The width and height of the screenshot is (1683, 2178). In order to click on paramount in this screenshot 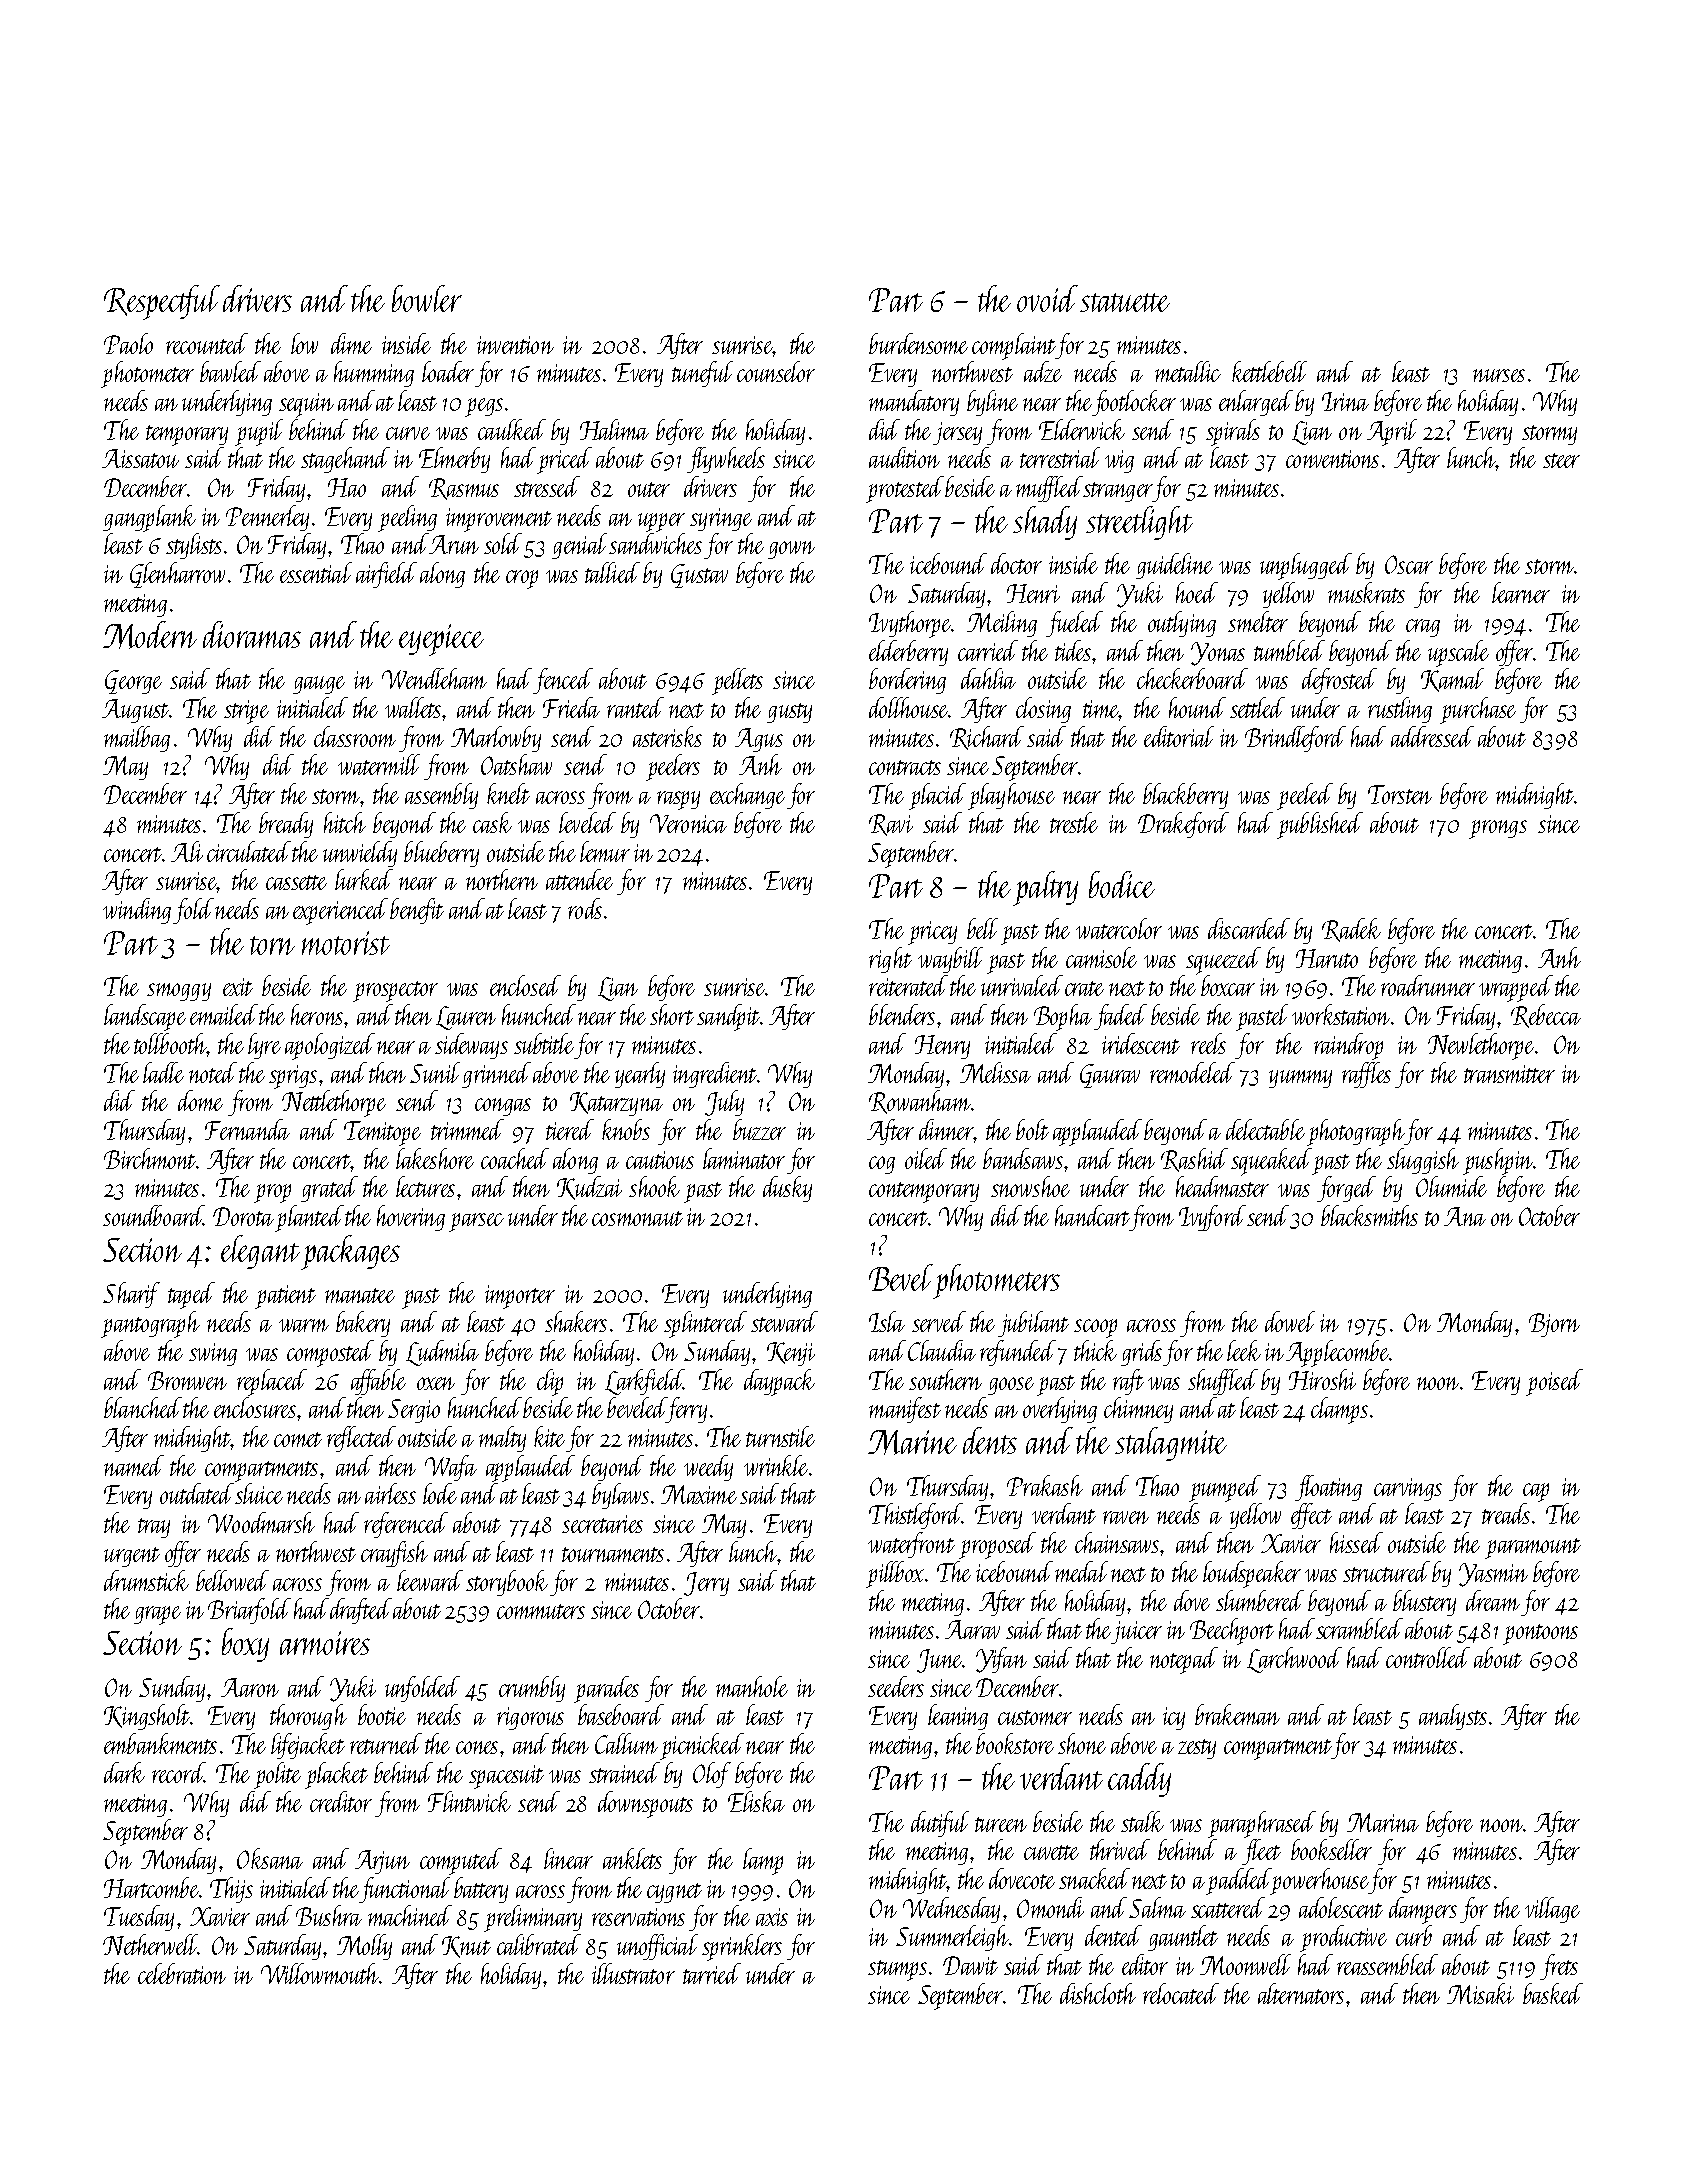, I will do `click(1533, 1548)`.
